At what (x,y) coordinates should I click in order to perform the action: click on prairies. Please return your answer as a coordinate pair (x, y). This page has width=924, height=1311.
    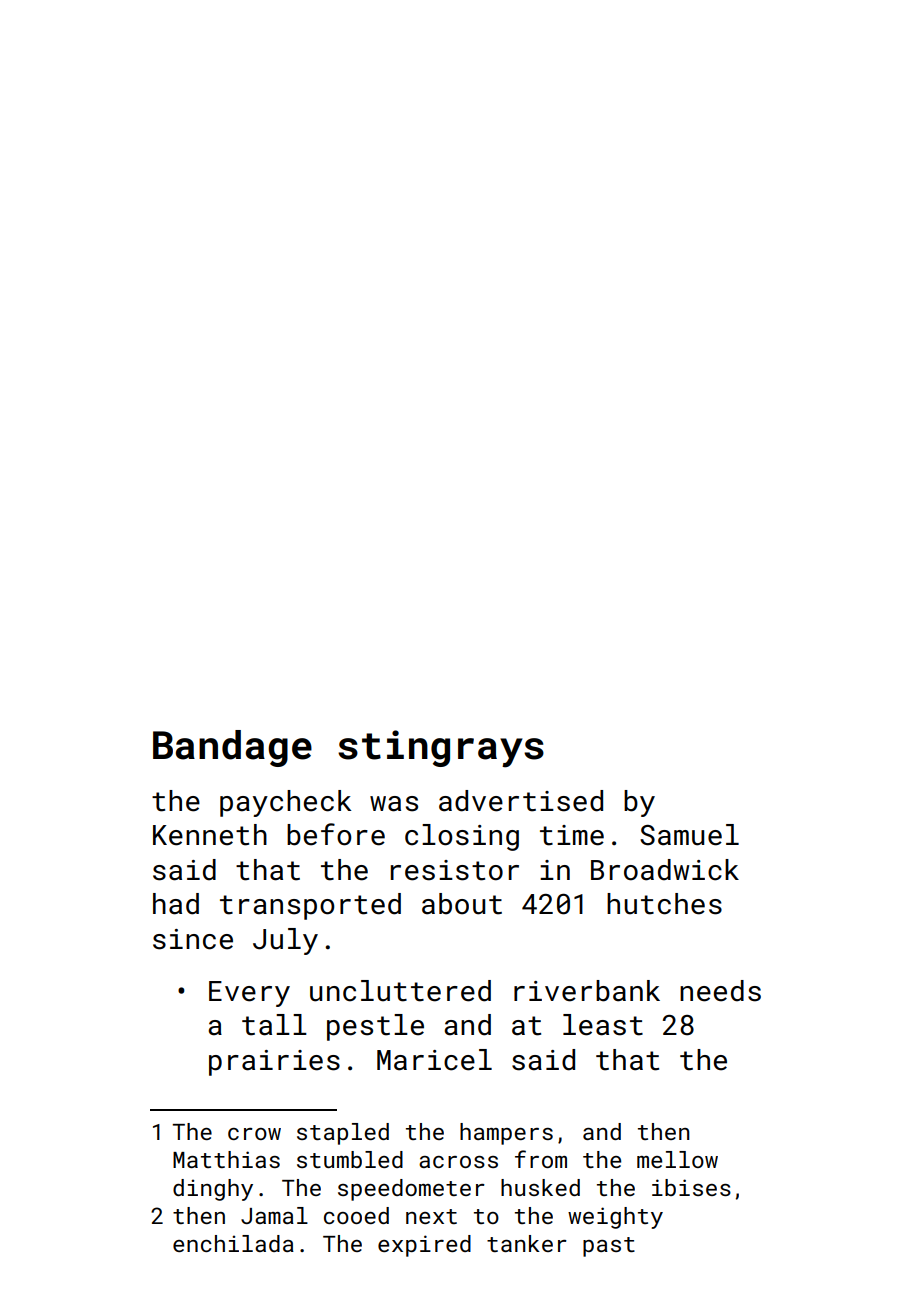
    Looking at the image, I should click on (274, 1063).
